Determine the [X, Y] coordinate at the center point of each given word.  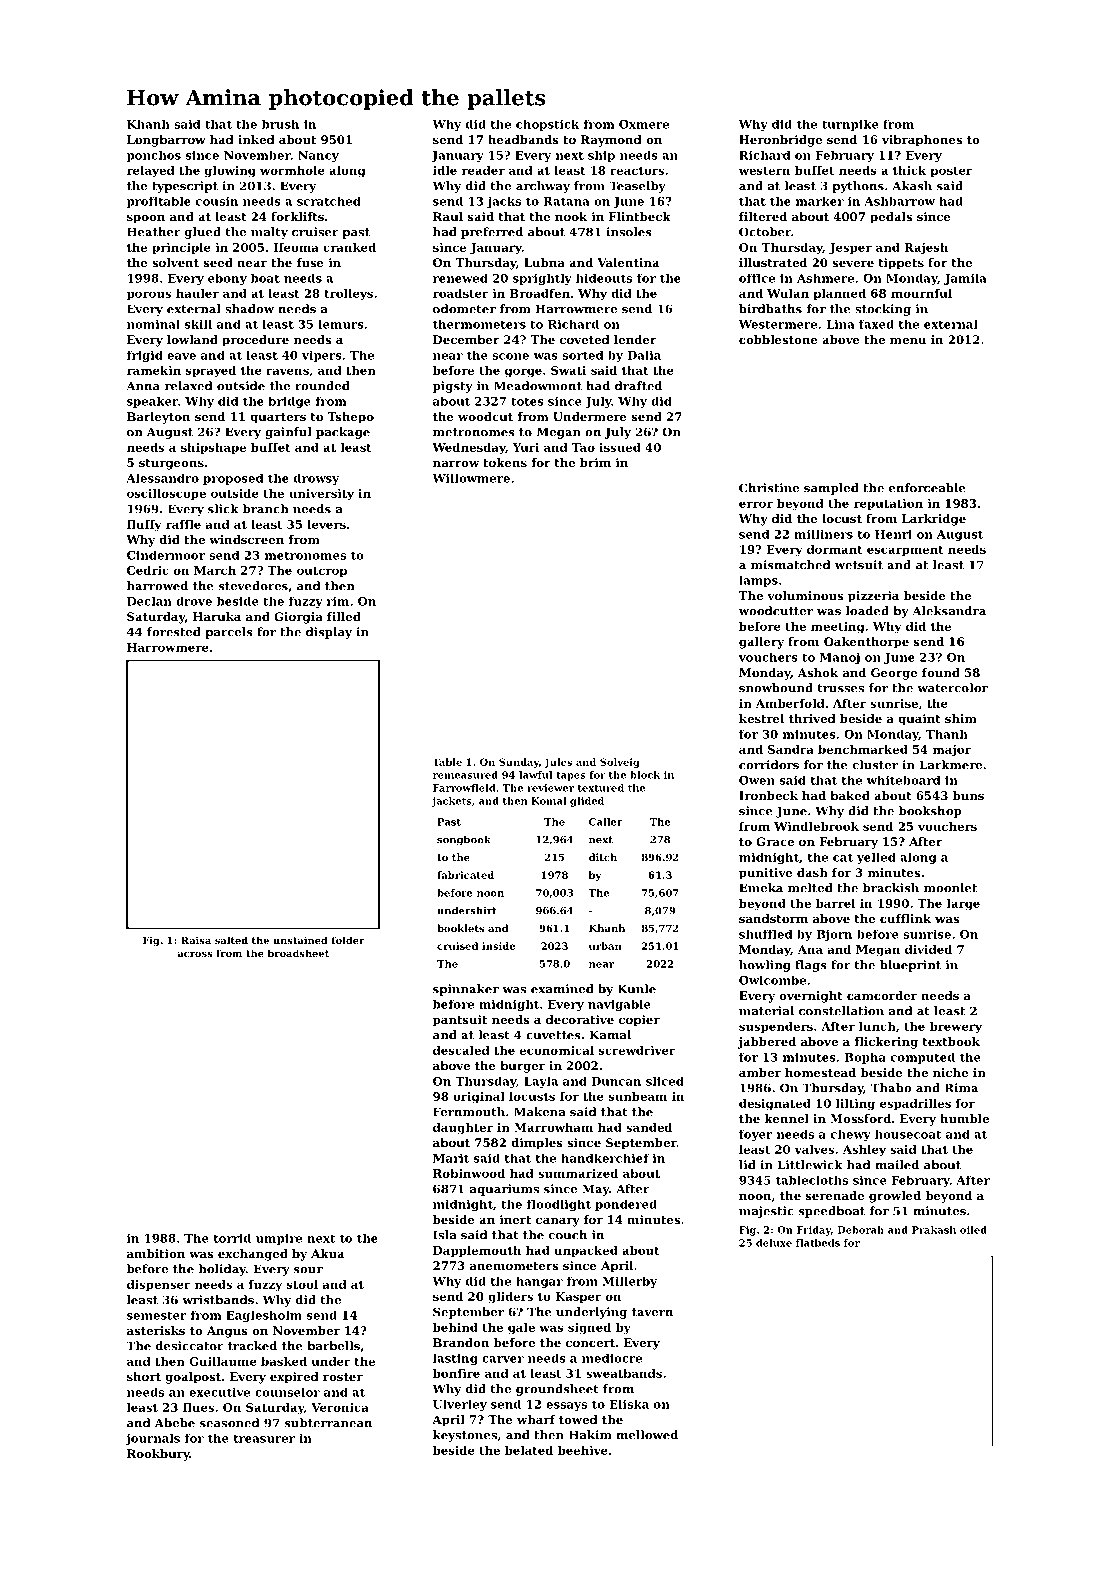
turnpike [850, 125]
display [329, 633]
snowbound [776, 688]
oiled [973, 1230]
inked [256, 139]
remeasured [465, 775]
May [596, 1190]
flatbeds [818, 1243]
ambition [156, 1253]
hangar [539, 1282]
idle [445, 170]
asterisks [156, 1330]
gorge [523, 373]
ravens [287, 371]
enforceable [927, 488]
